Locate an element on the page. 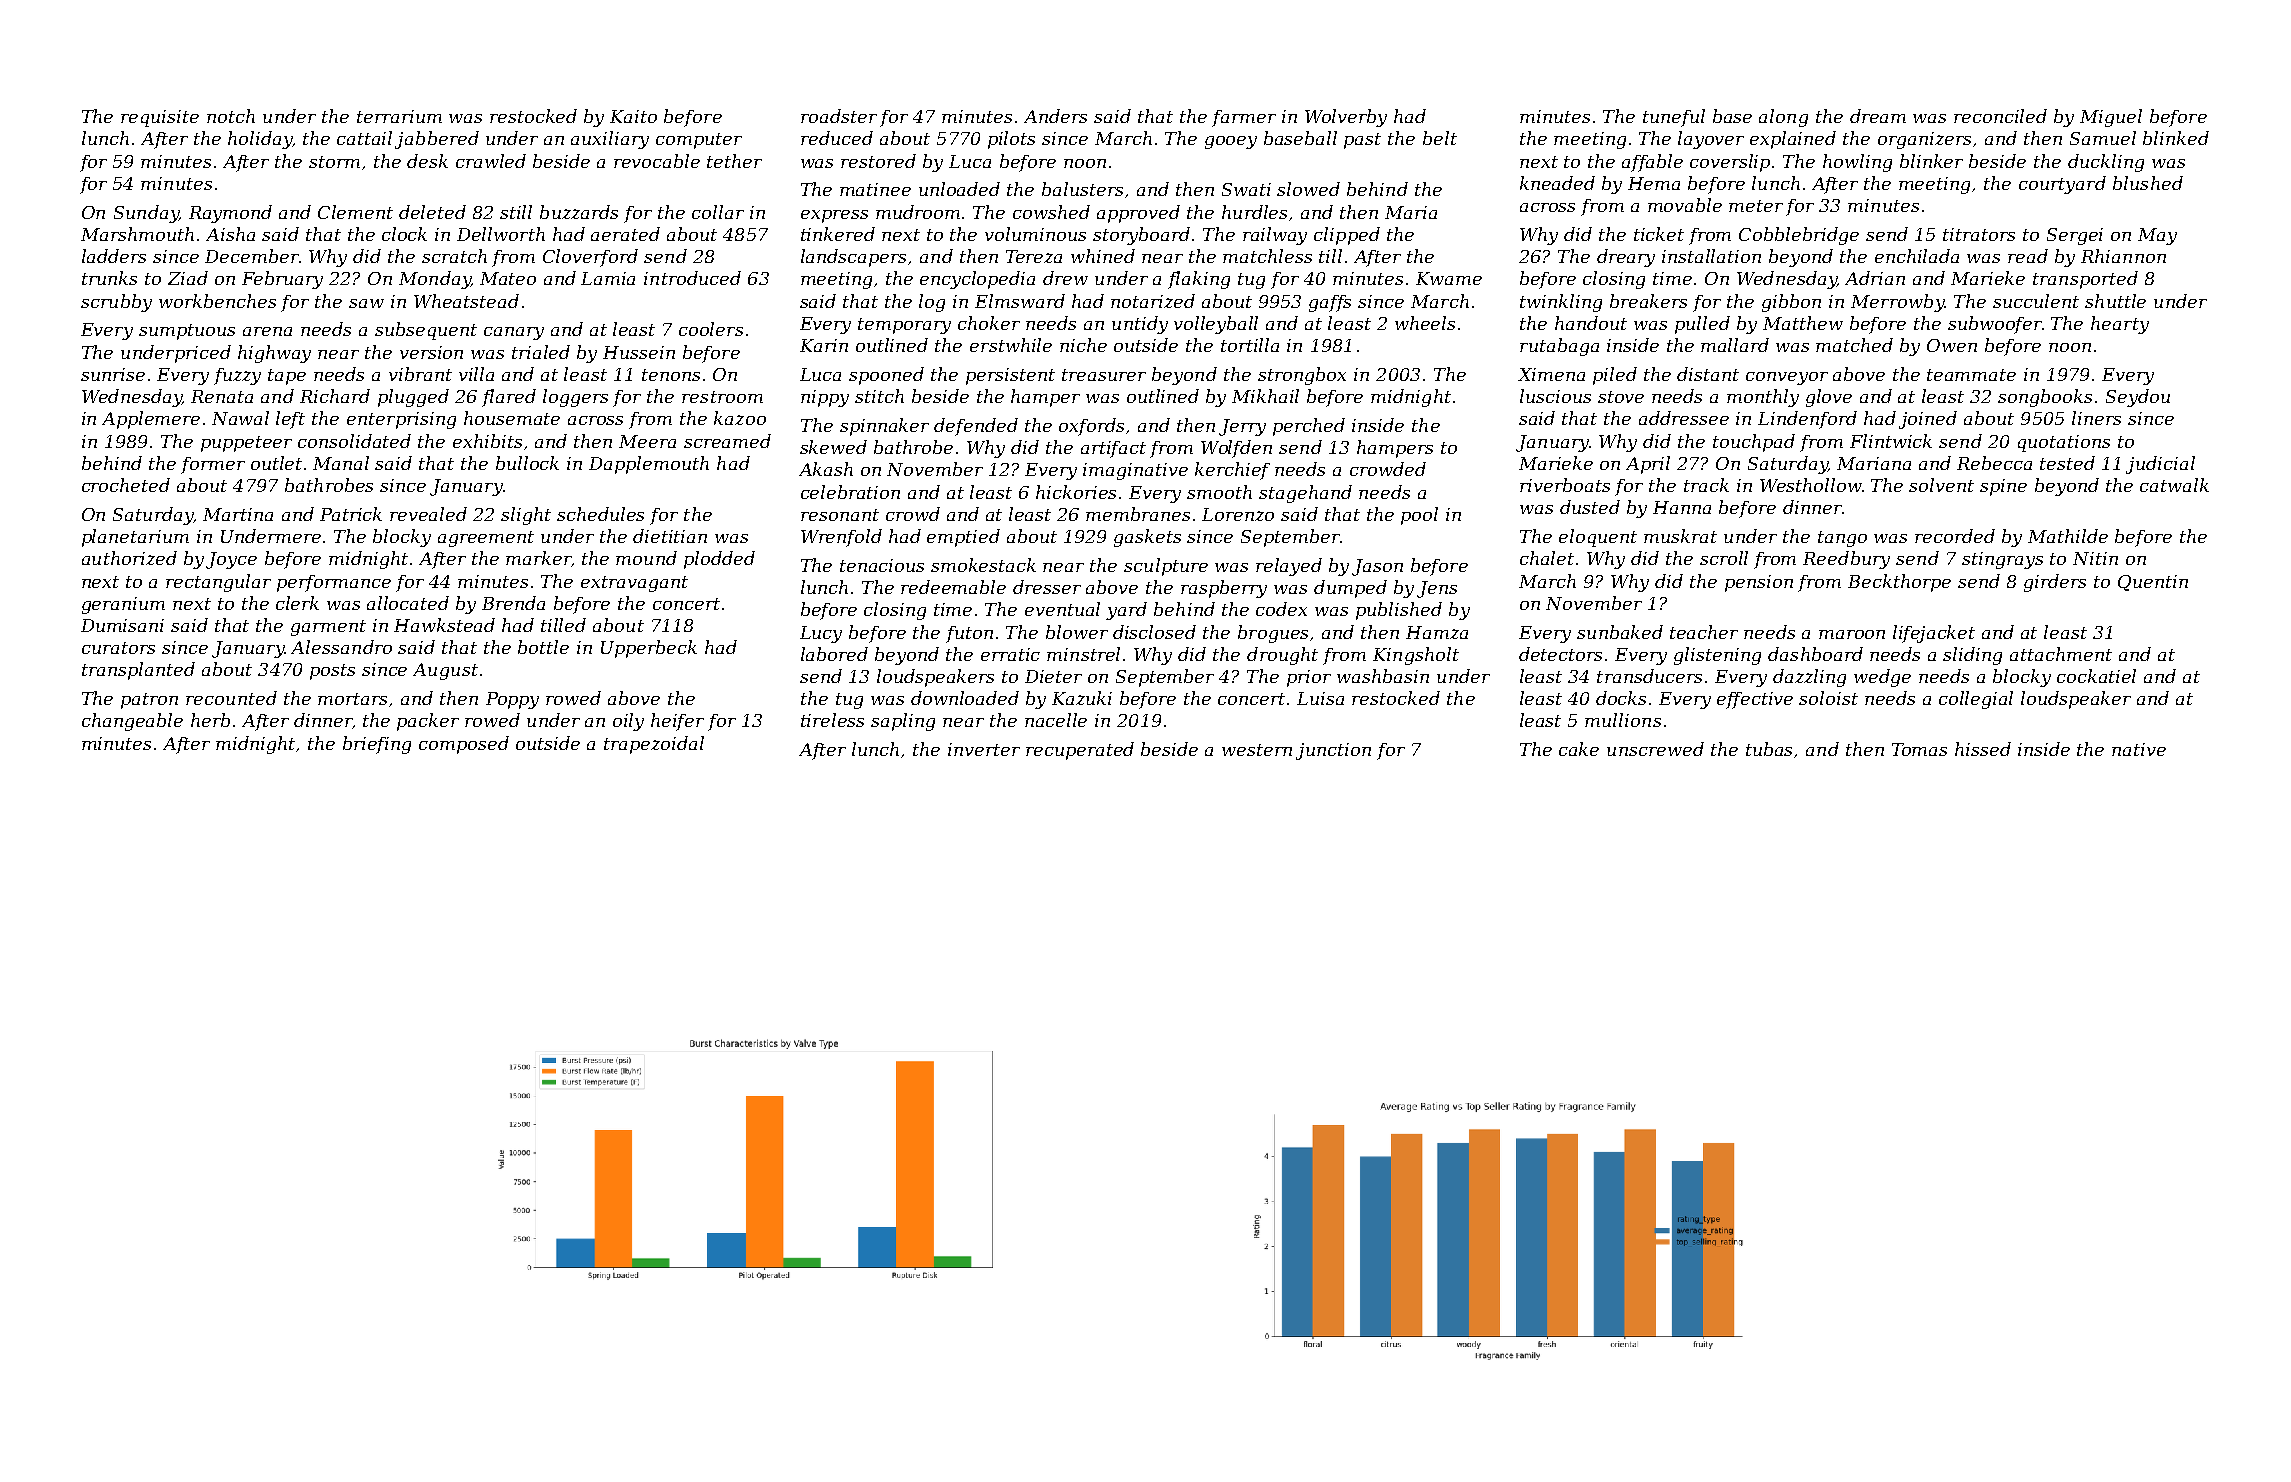  Mikhail is located at coordinates (1265, 396).
